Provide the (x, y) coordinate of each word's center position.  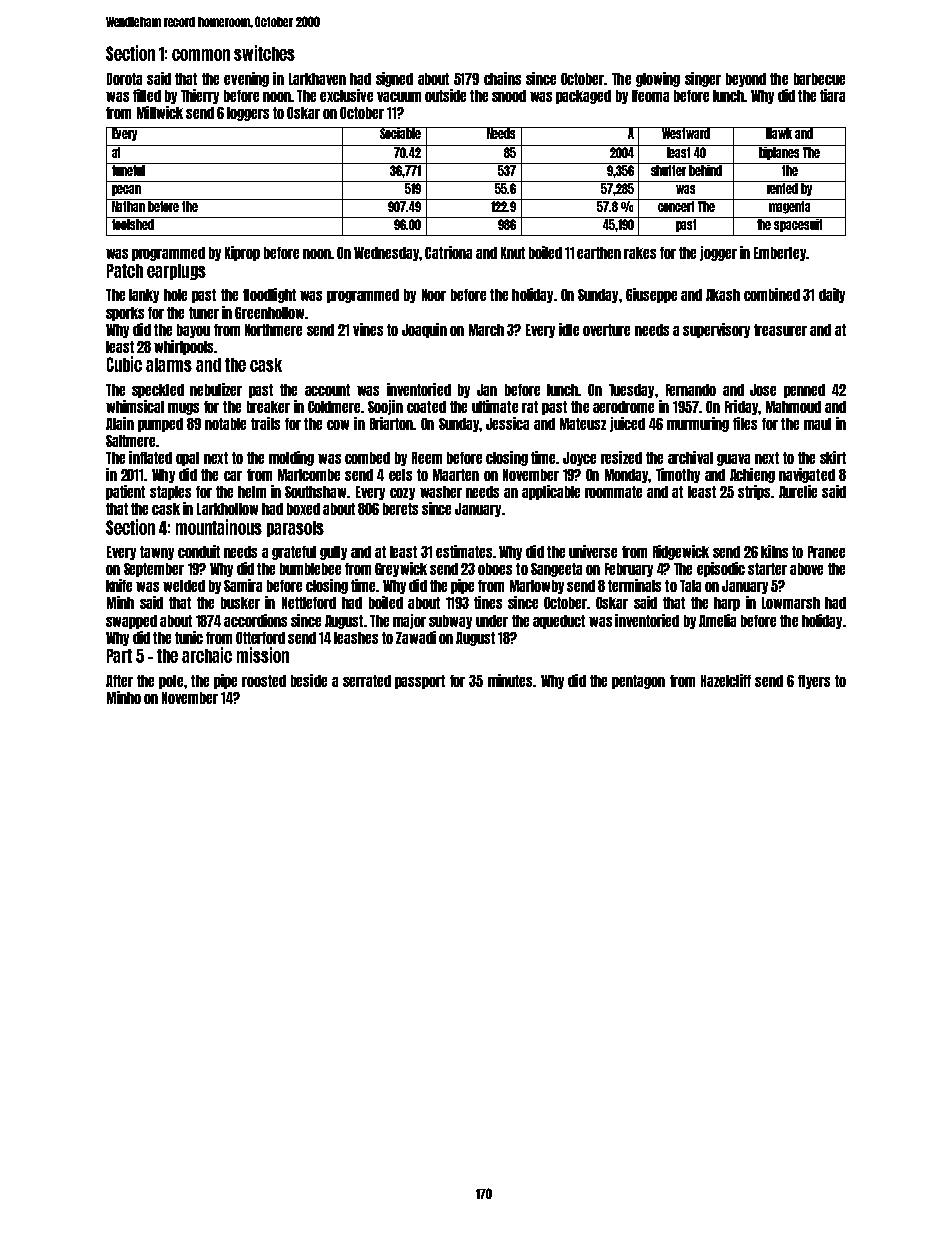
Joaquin (424, 330)
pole (171, 682)
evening (246, 79)
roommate (613, 492)
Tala (690, 586)
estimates (464, 551)
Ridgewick (681, 552)
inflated (150, 457)
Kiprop (242, 253)
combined (772, 294)
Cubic (124, 364)
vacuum (399, 97)
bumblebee (310, 569)
